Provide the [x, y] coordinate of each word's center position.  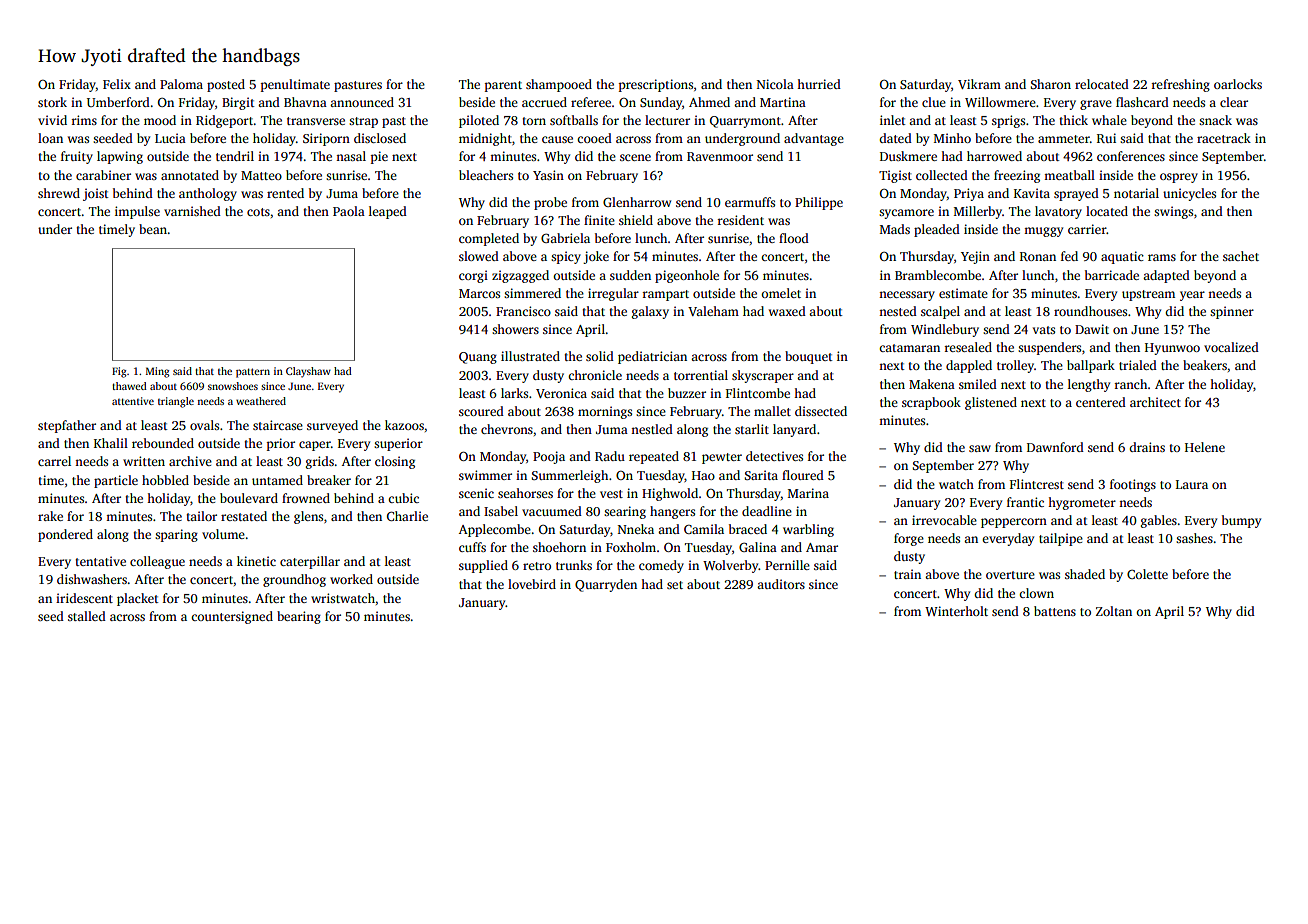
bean [153, 229]
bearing [299, 617]
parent [503, 86]
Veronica [561, 393]
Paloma [181, 84]
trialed [1138, 365]
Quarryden [606, 585]
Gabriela [565, 238]
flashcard [1142, 102]
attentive [133, 401]
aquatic [1122, 257]
